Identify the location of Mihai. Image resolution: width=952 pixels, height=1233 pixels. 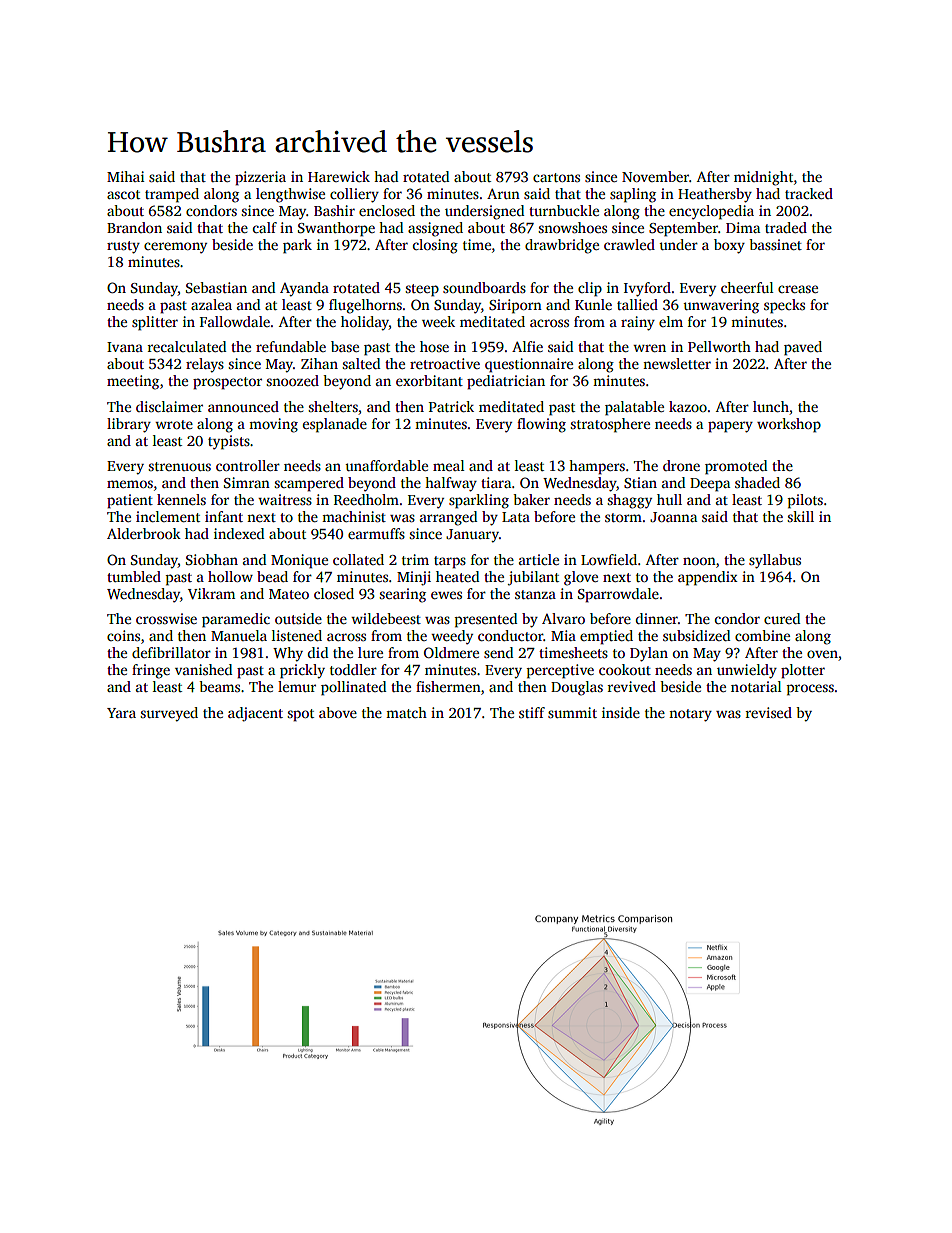
(125, 176).
